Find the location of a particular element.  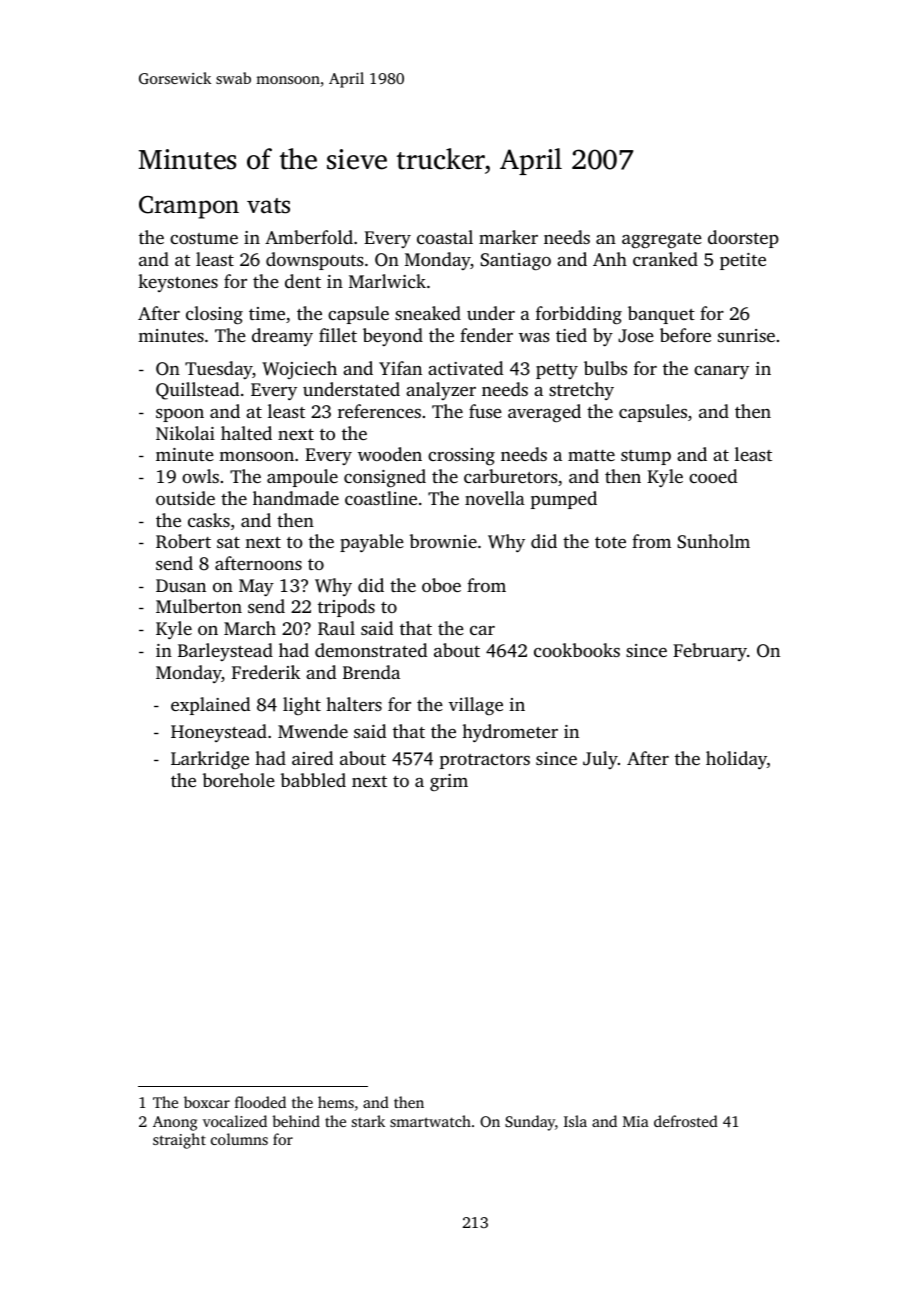

aggregate is located at coordinates (662, 240).
